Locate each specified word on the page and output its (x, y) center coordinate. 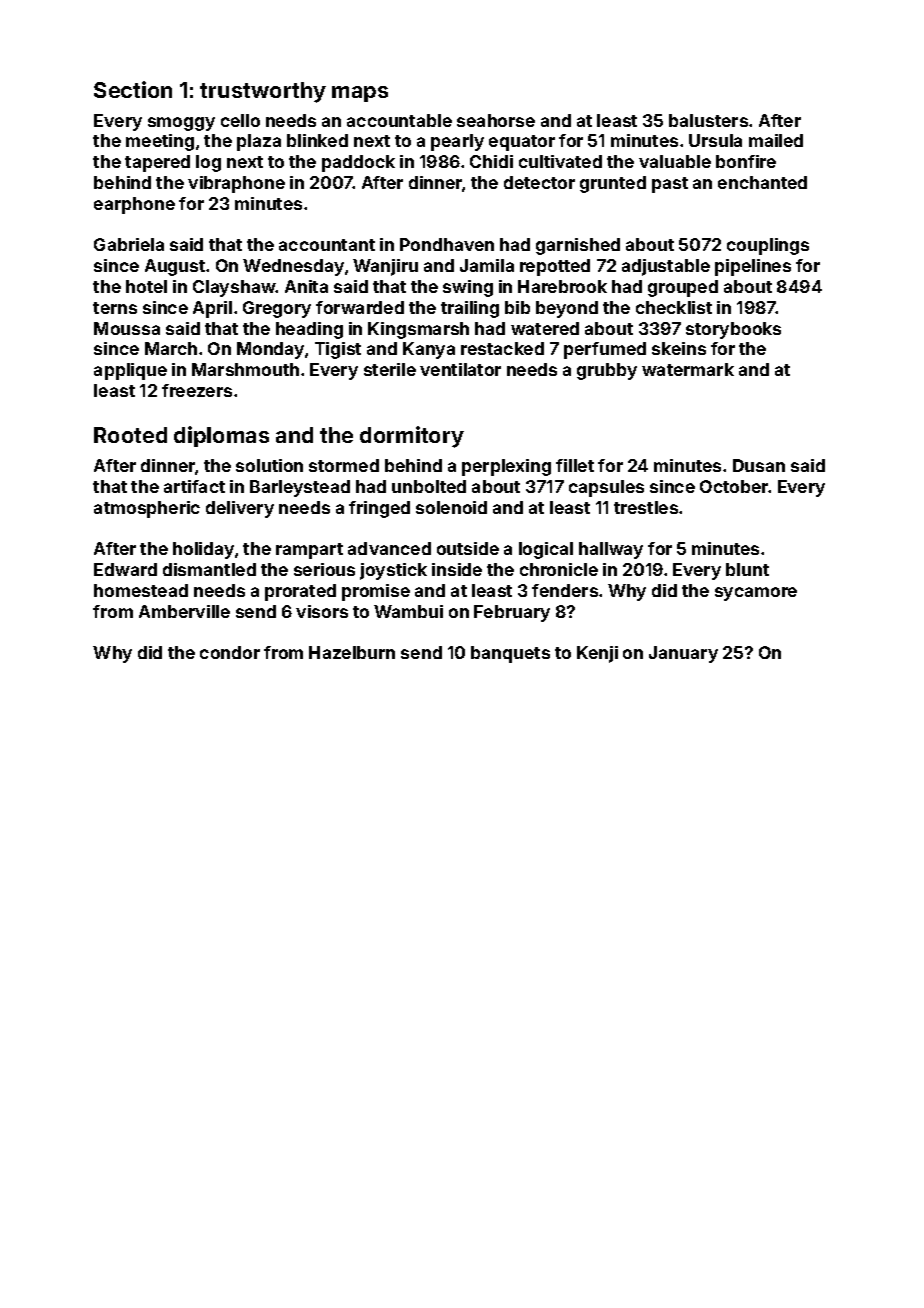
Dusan (759, 465)
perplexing (506, 467)
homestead (141, 590)
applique (130, 371)
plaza (259, 142)
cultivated (560, 161)
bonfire (746, 161)
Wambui (408, 611)
